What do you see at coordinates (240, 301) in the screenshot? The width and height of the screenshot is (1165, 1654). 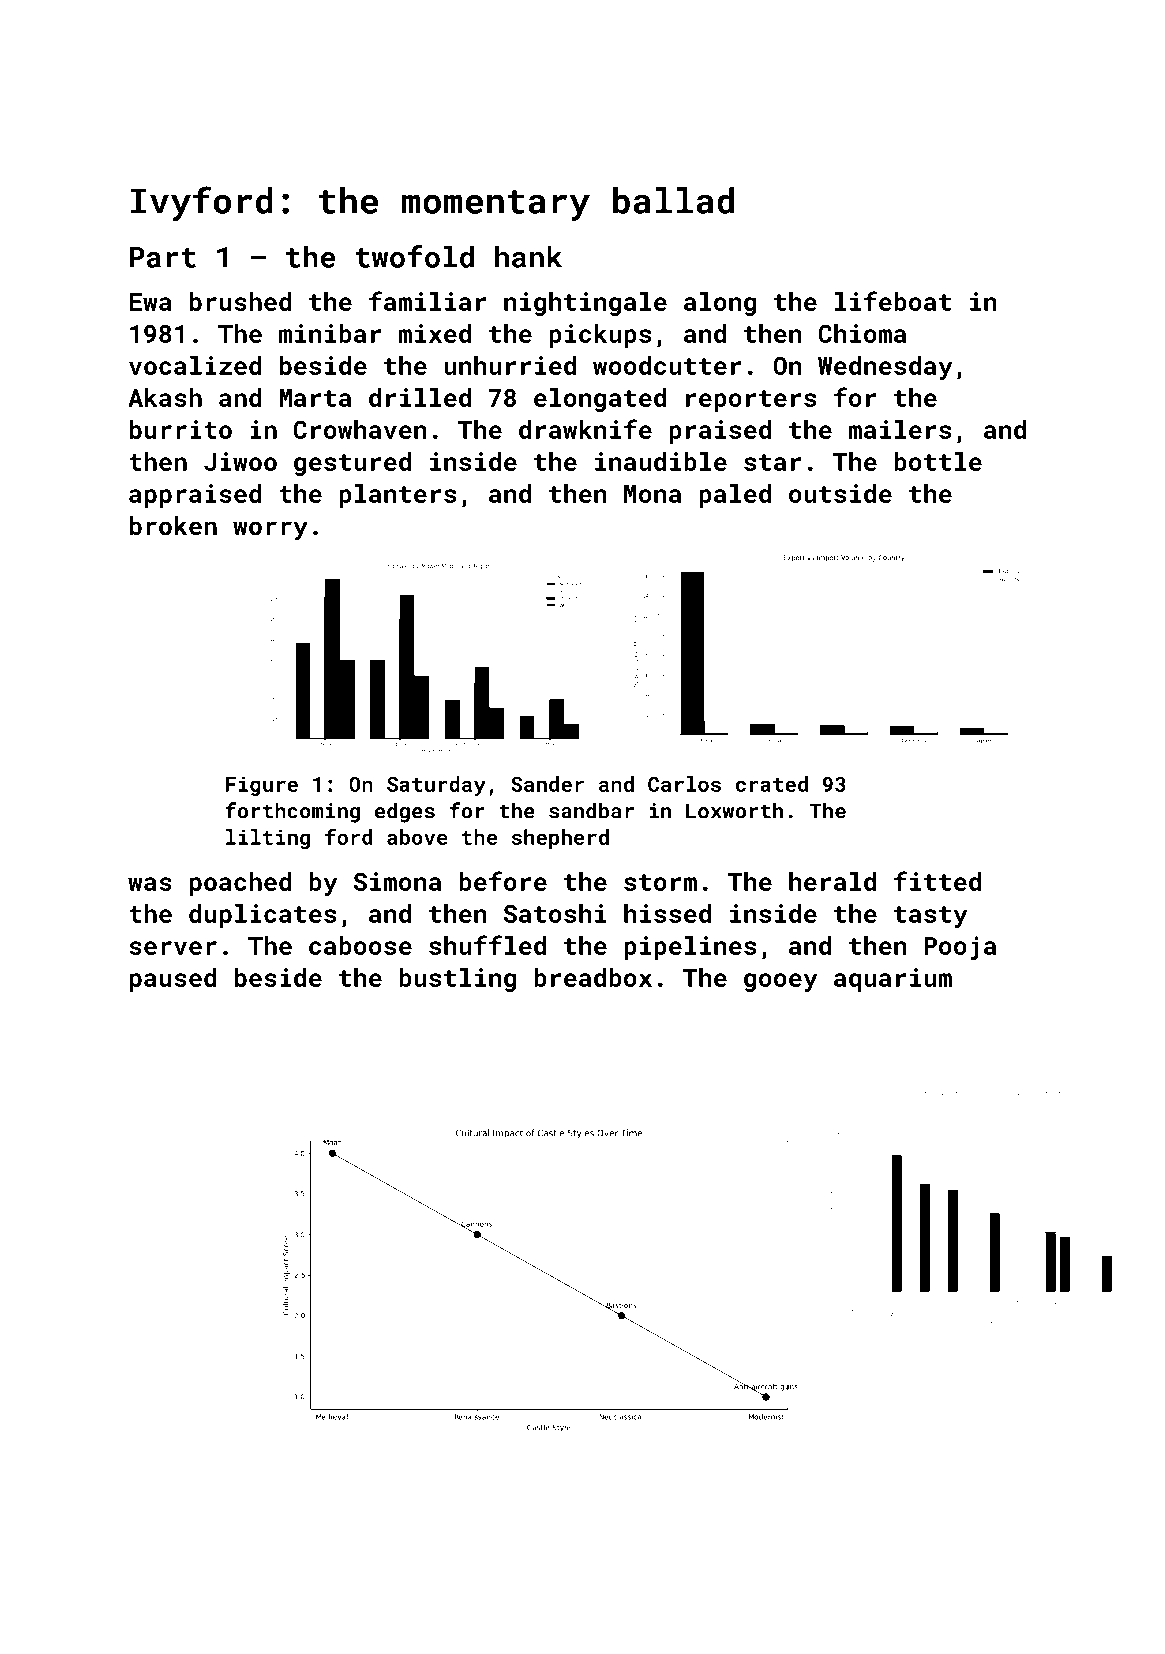 I see `brushed` at bounding box center [240, 301].
